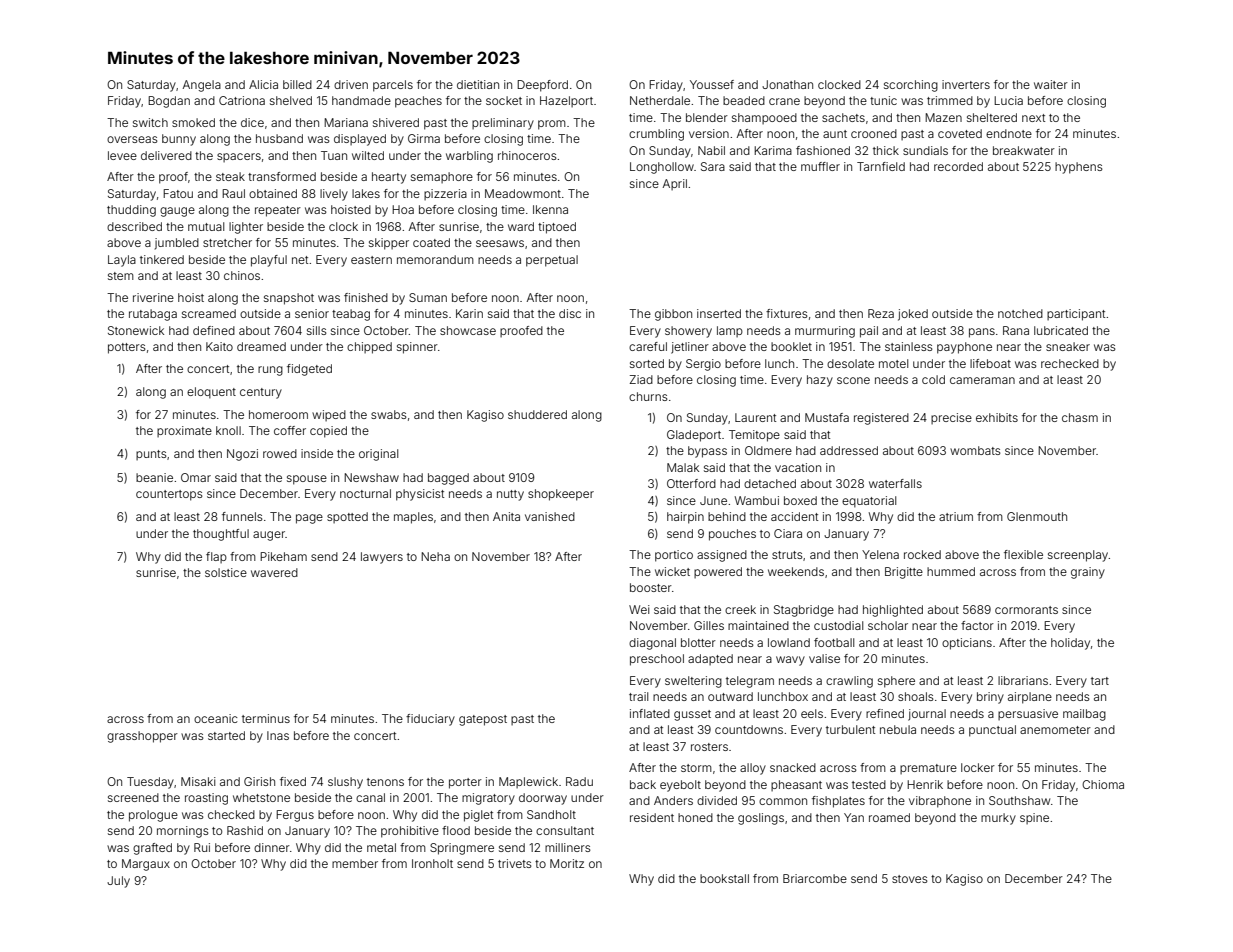 This screenshot has width=1233, height=952. What do you see at coordinates (1061, 330) in the screenshot?
I see `lubricated` at bounding box center [1061, 330].
